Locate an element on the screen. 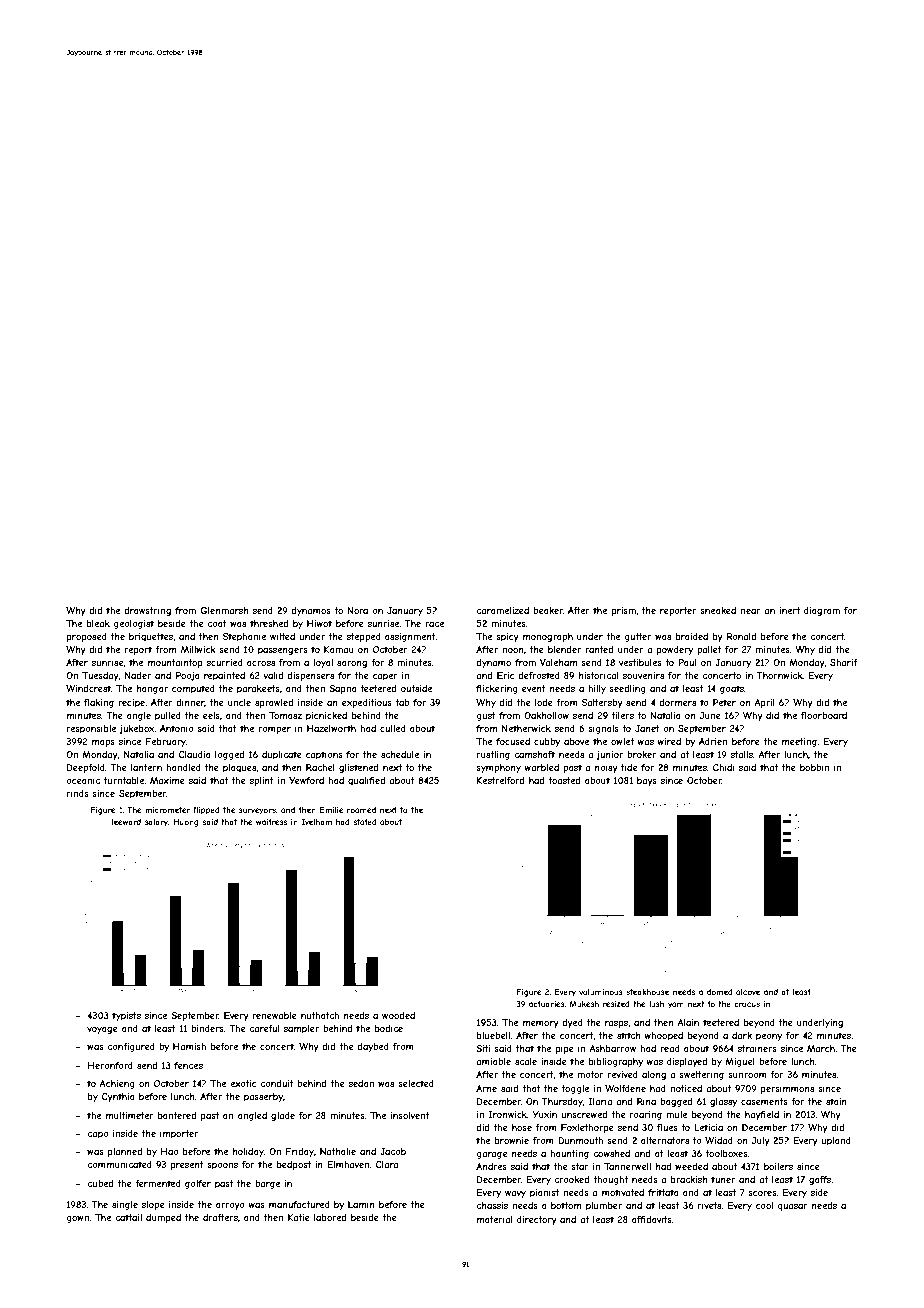 This screenshot has height=1308, width=924. stated is located at coordinates (365, 822).
